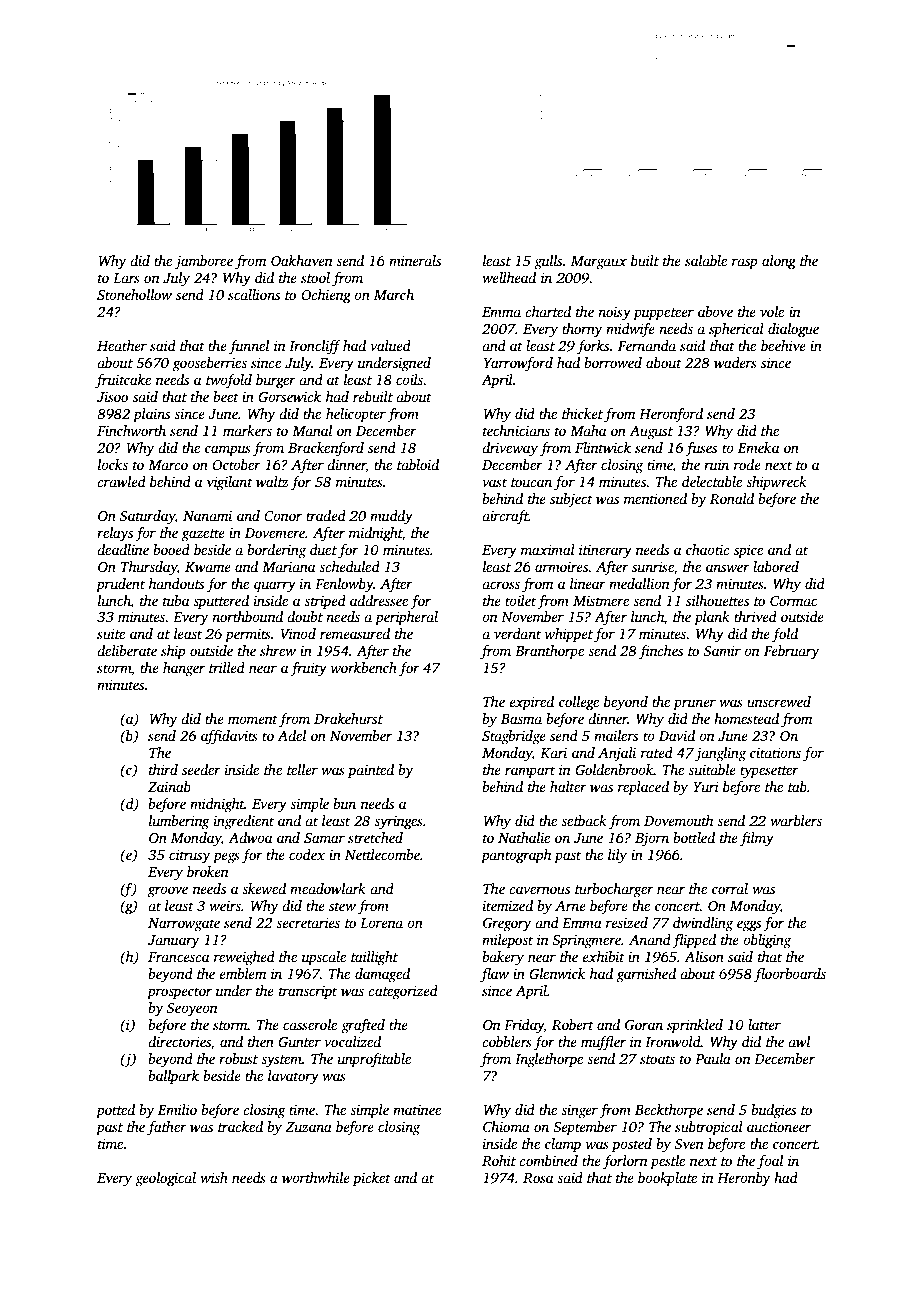 This image has height=1308, width=924. I want to click on along, so click(779, 262).
